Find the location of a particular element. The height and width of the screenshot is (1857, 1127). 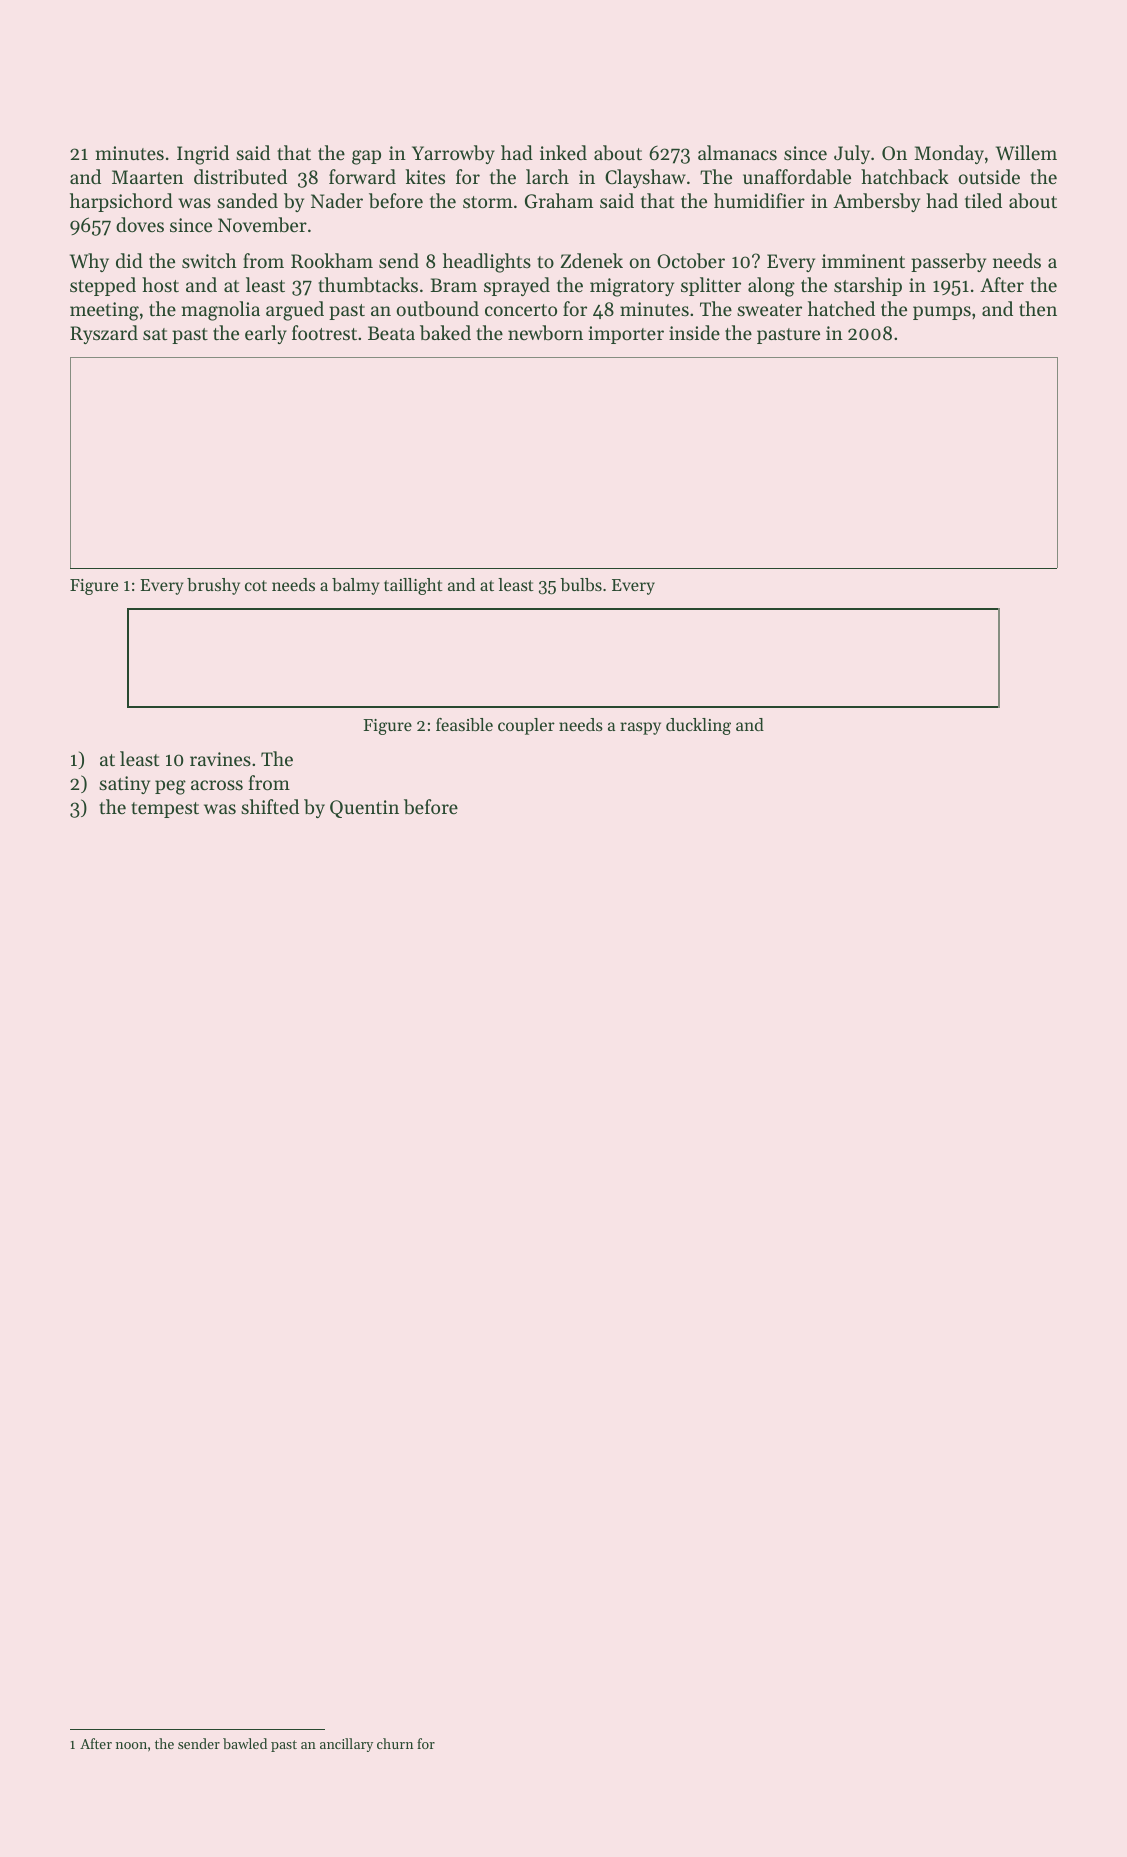

Quentin is located at coordinates (364, 809).
